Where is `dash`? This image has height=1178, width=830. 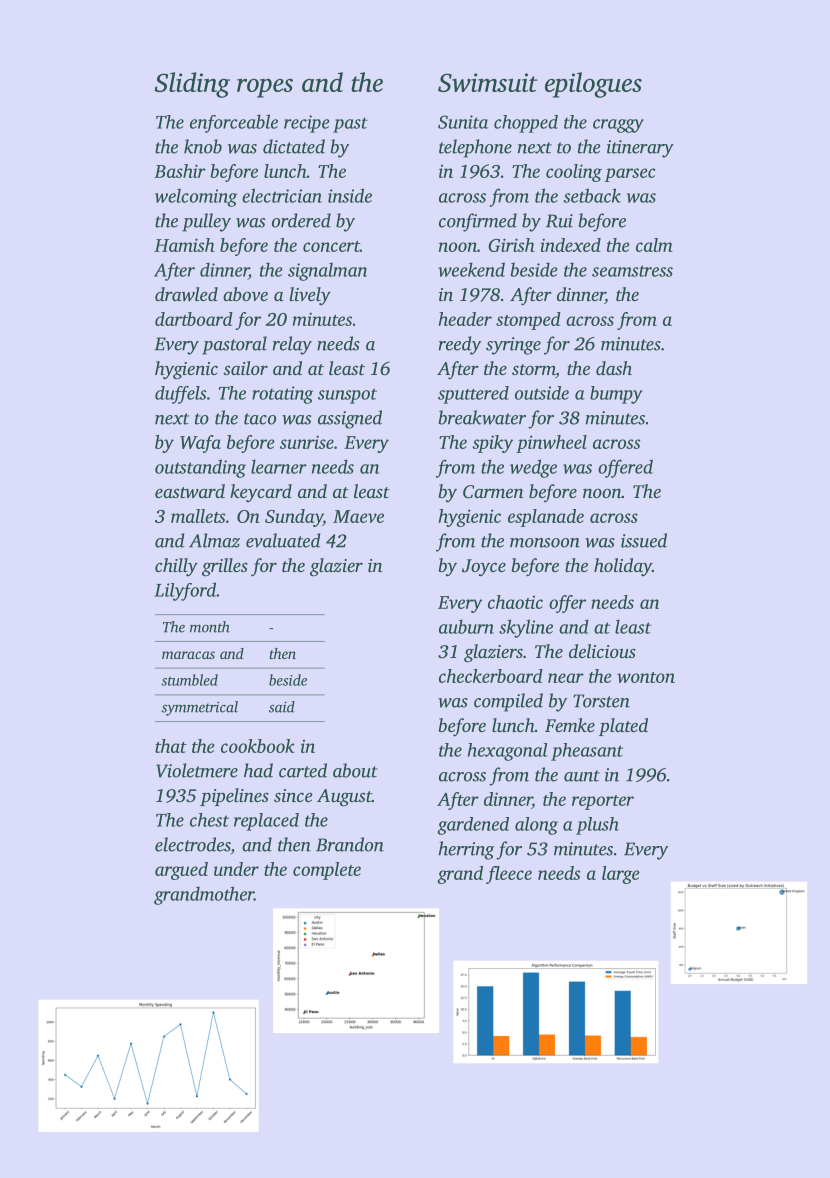
dash is located at coordinates (614, 368).
